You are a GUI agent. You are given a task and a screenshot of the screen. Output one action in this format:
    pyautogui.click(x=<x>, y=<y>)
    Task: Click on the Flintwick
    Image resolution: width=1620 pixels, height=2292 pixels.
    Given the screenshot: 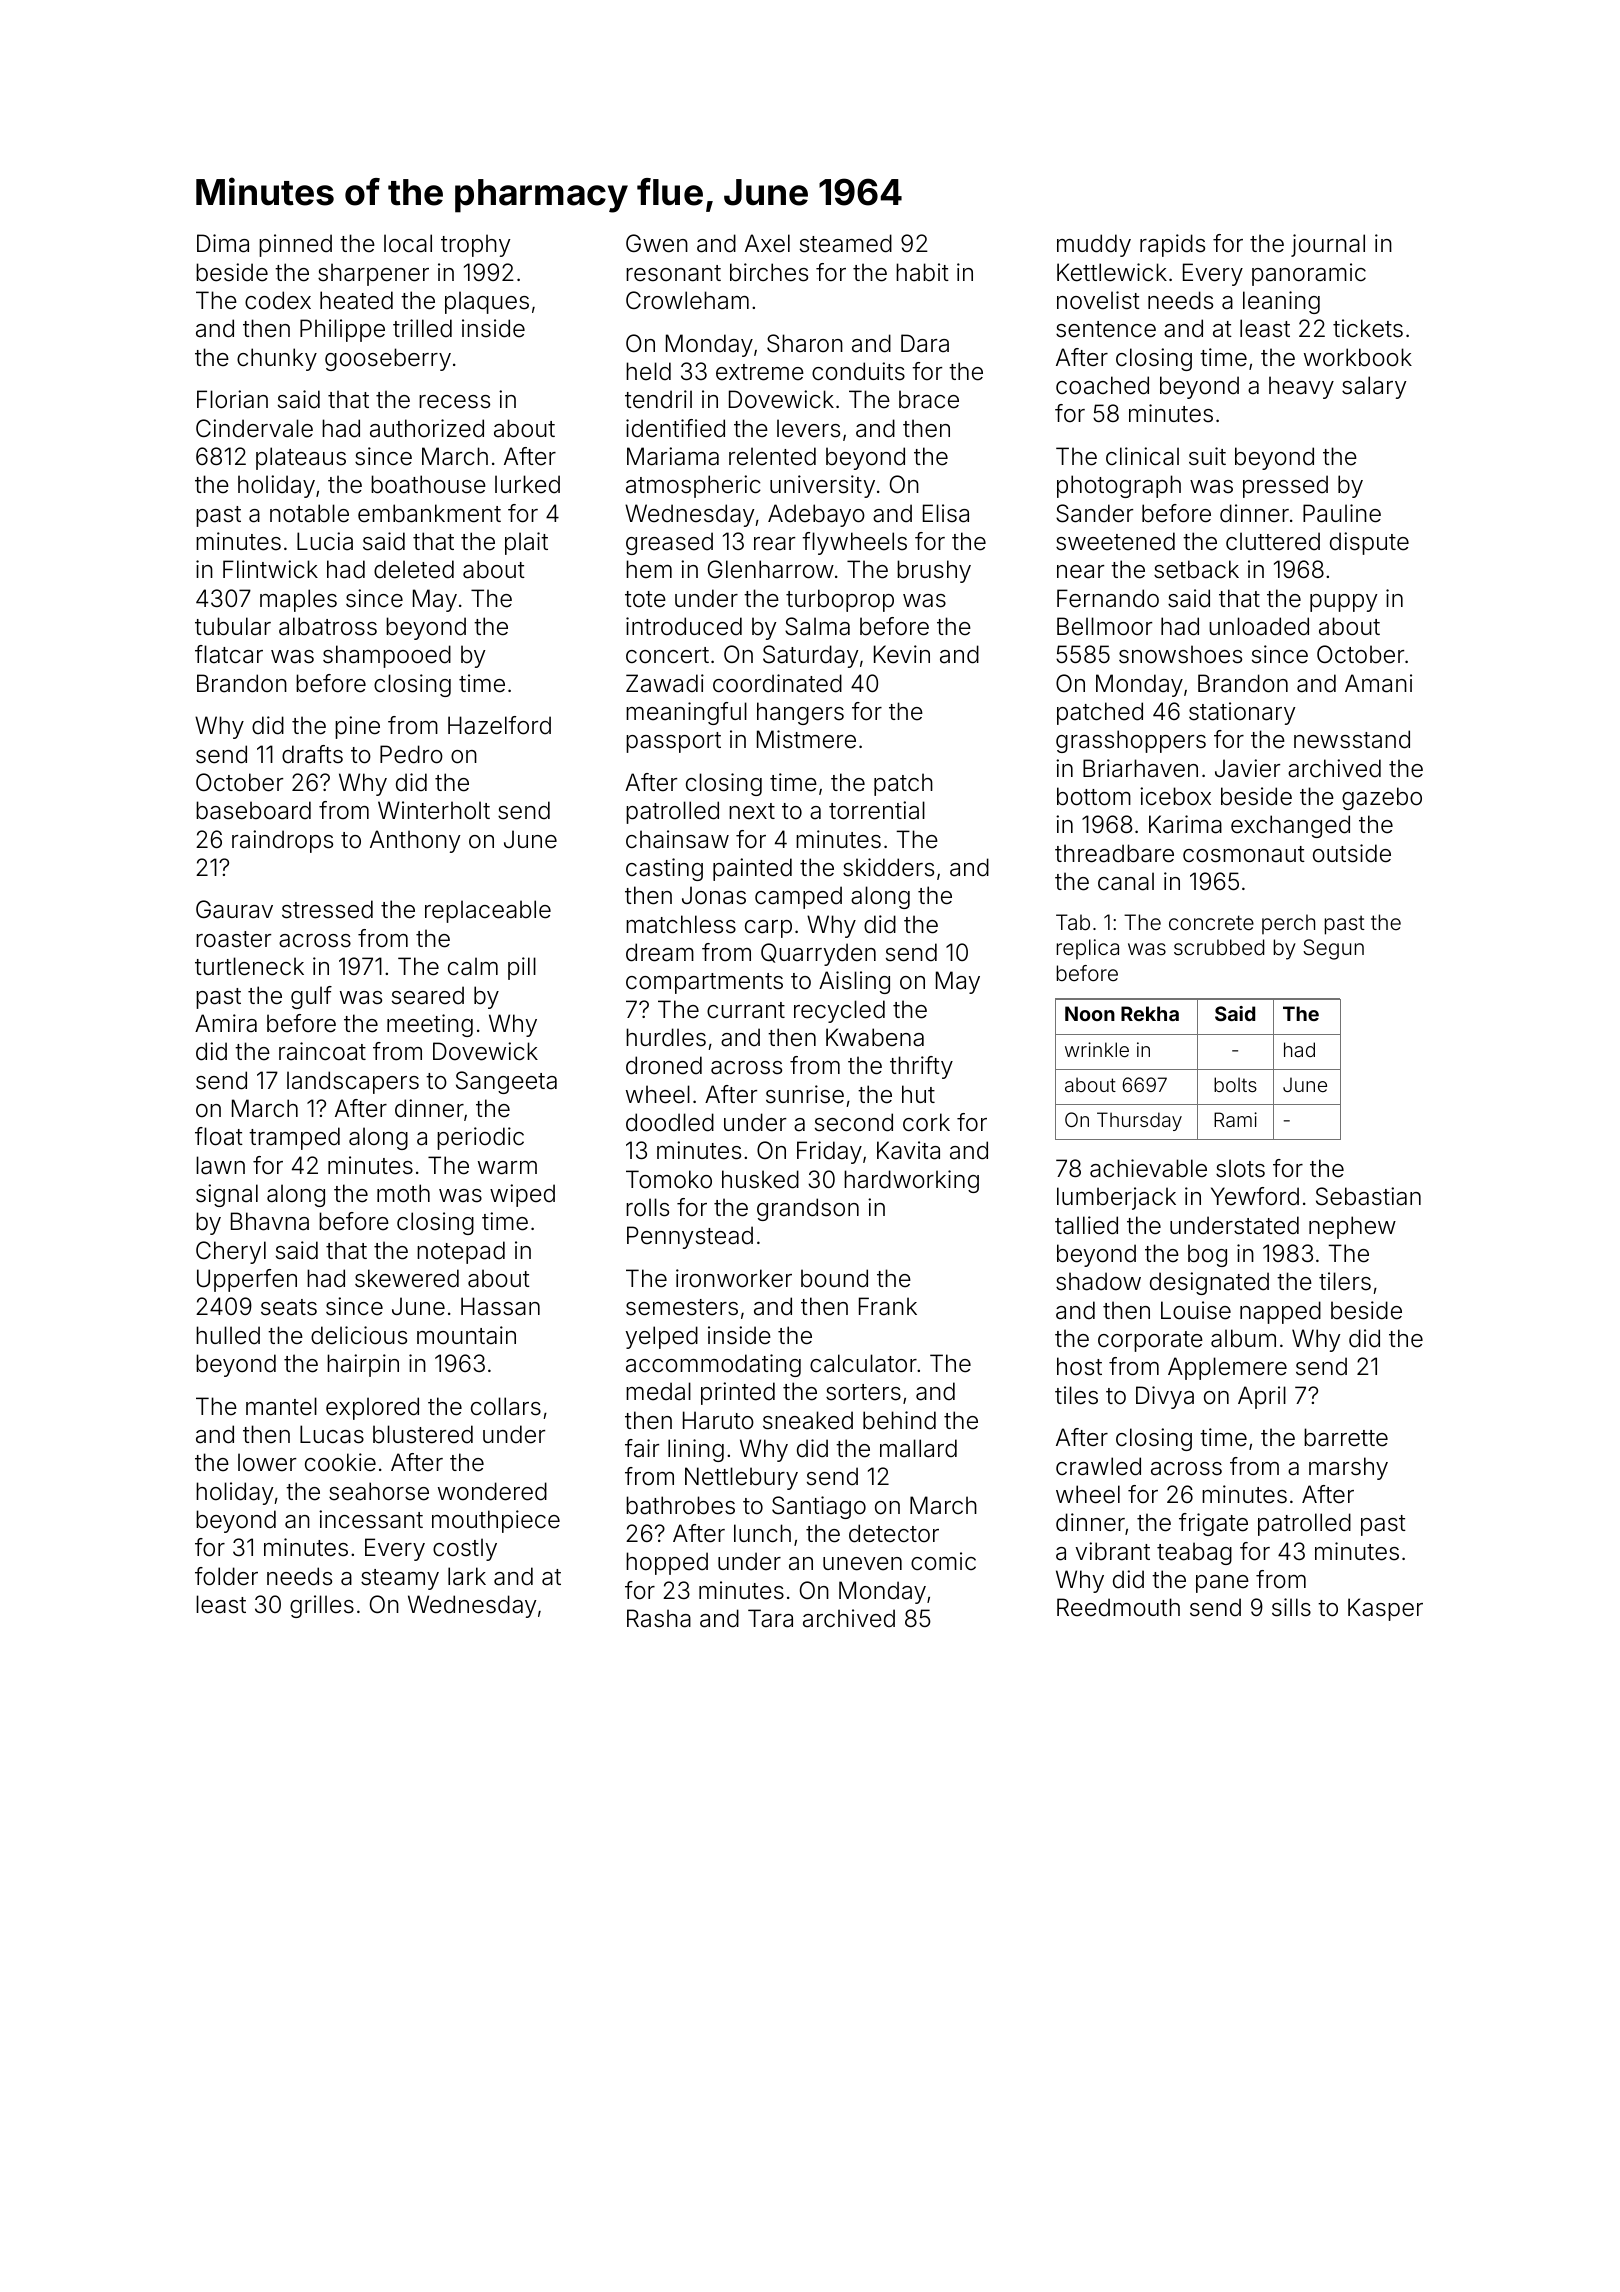 What is the action you would take?
    pyautogui.click(x=270, y=569)
